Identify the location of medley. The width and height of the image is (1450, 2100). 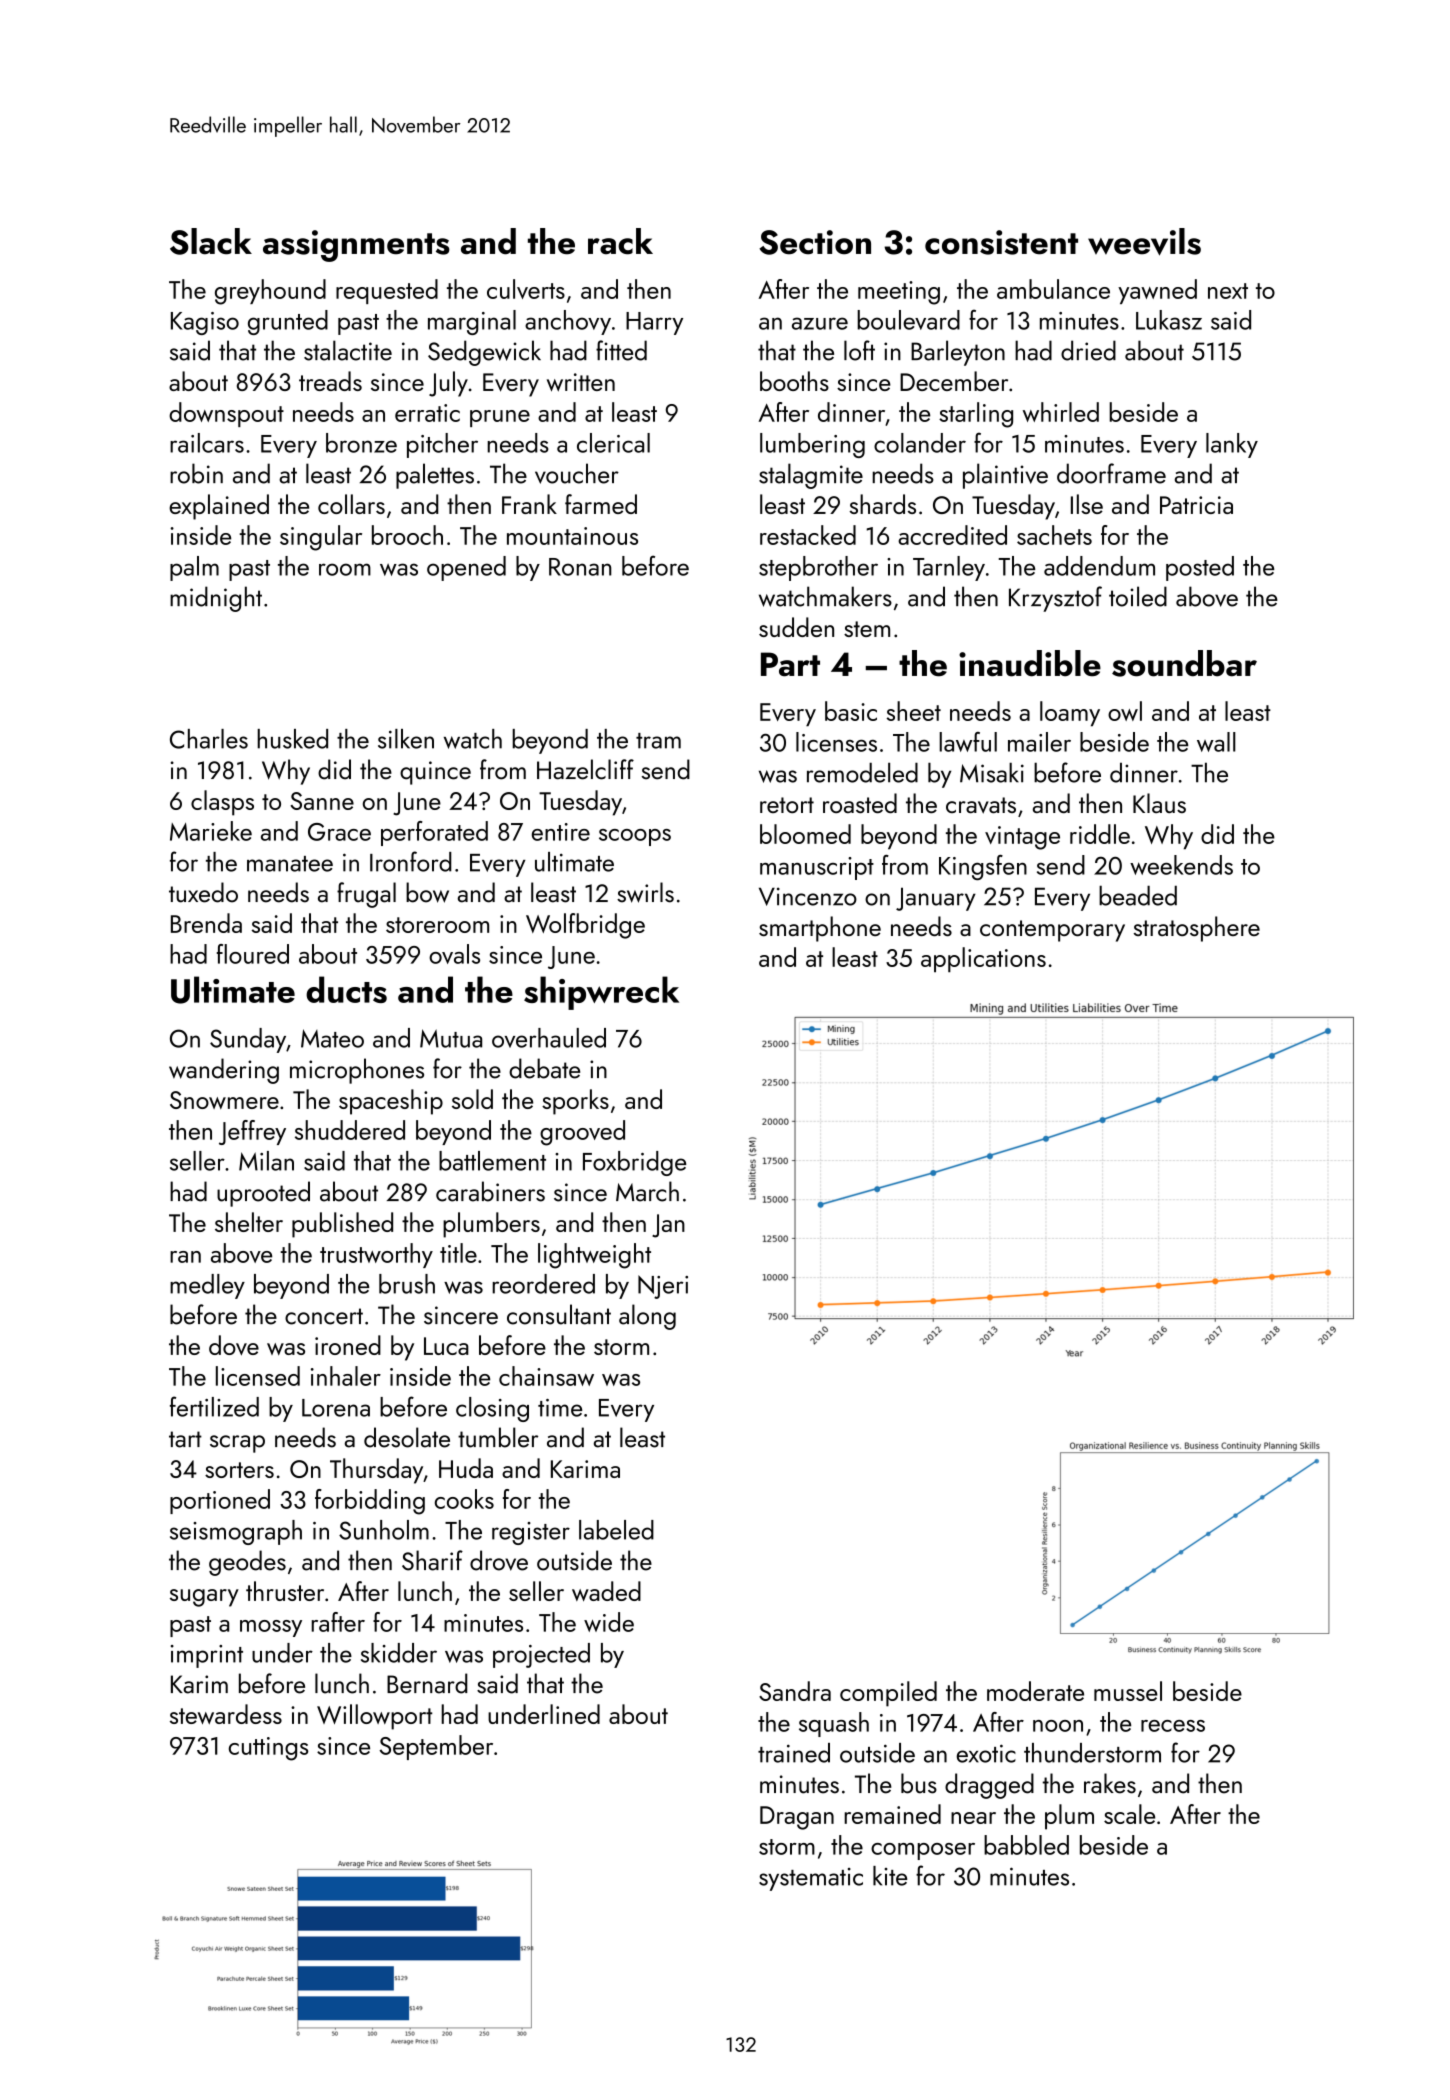
(207, 1286).
